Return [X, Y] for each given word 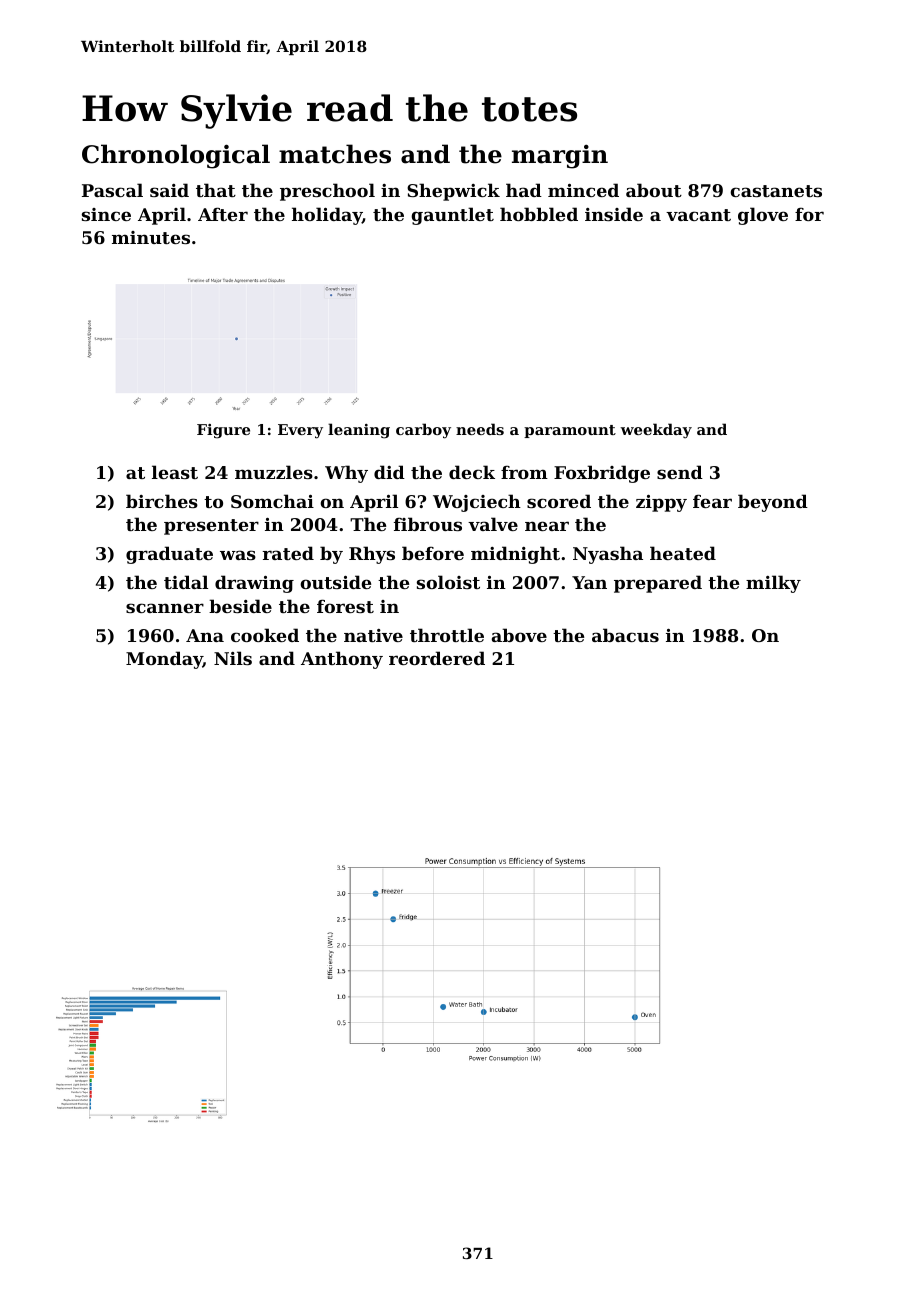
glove [763, 216]
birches [162, 501]
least [175, 472]
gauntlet [452, 216]
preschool [327, 192]
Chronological [176, 156]
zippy [661, 503]
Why [346, 474]
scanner [165, 608]
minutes [151, 237]
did [389, 472]
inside [614, 214]
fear [712, 501]
